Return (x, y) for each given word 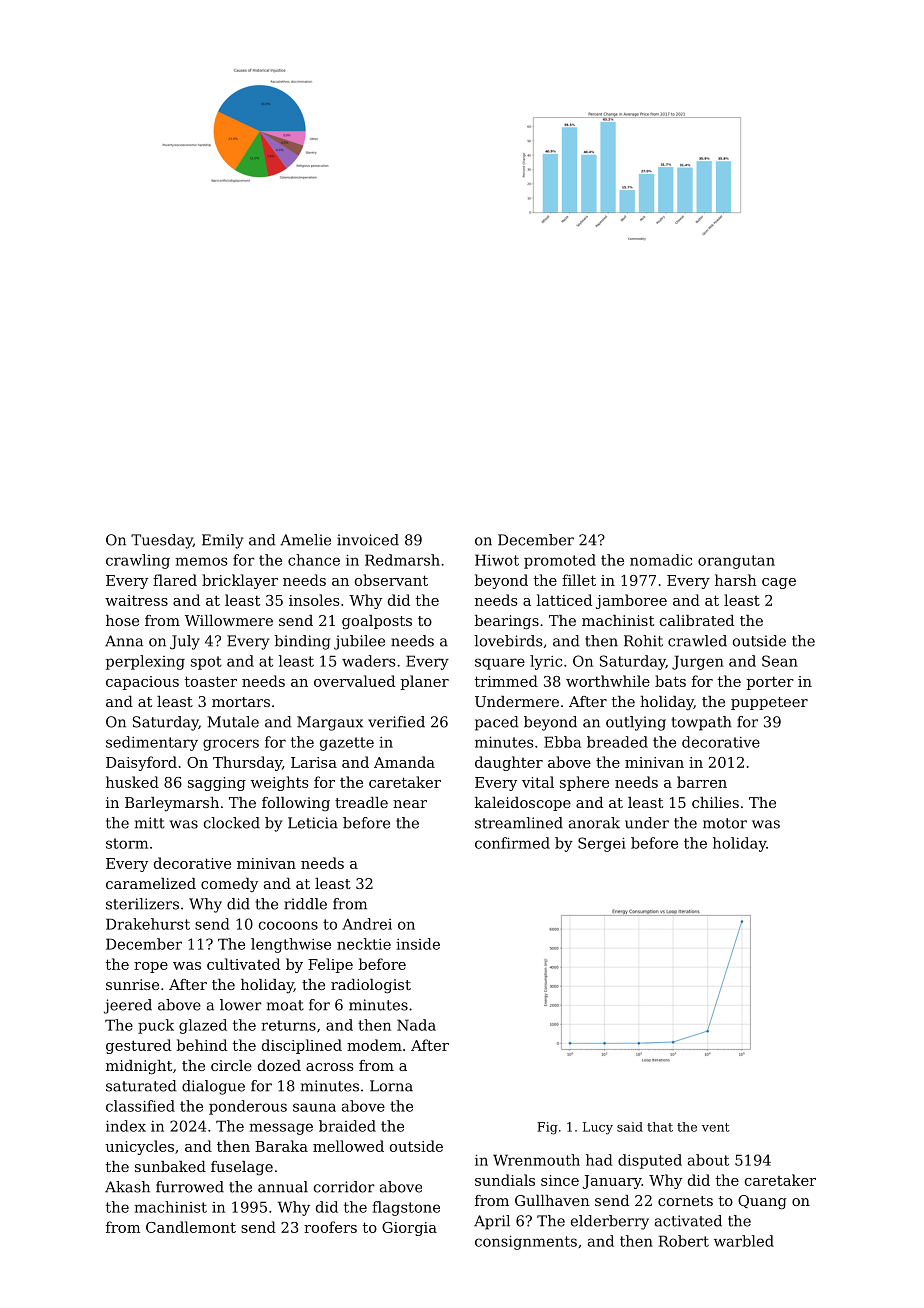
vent (716, 1127)
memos (201, 561)
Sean (780, 661)
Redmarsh (402, 560)
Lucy (598, 1128)
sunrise (132, 984)
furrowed (190, 1187)
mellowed (348, 1146)
